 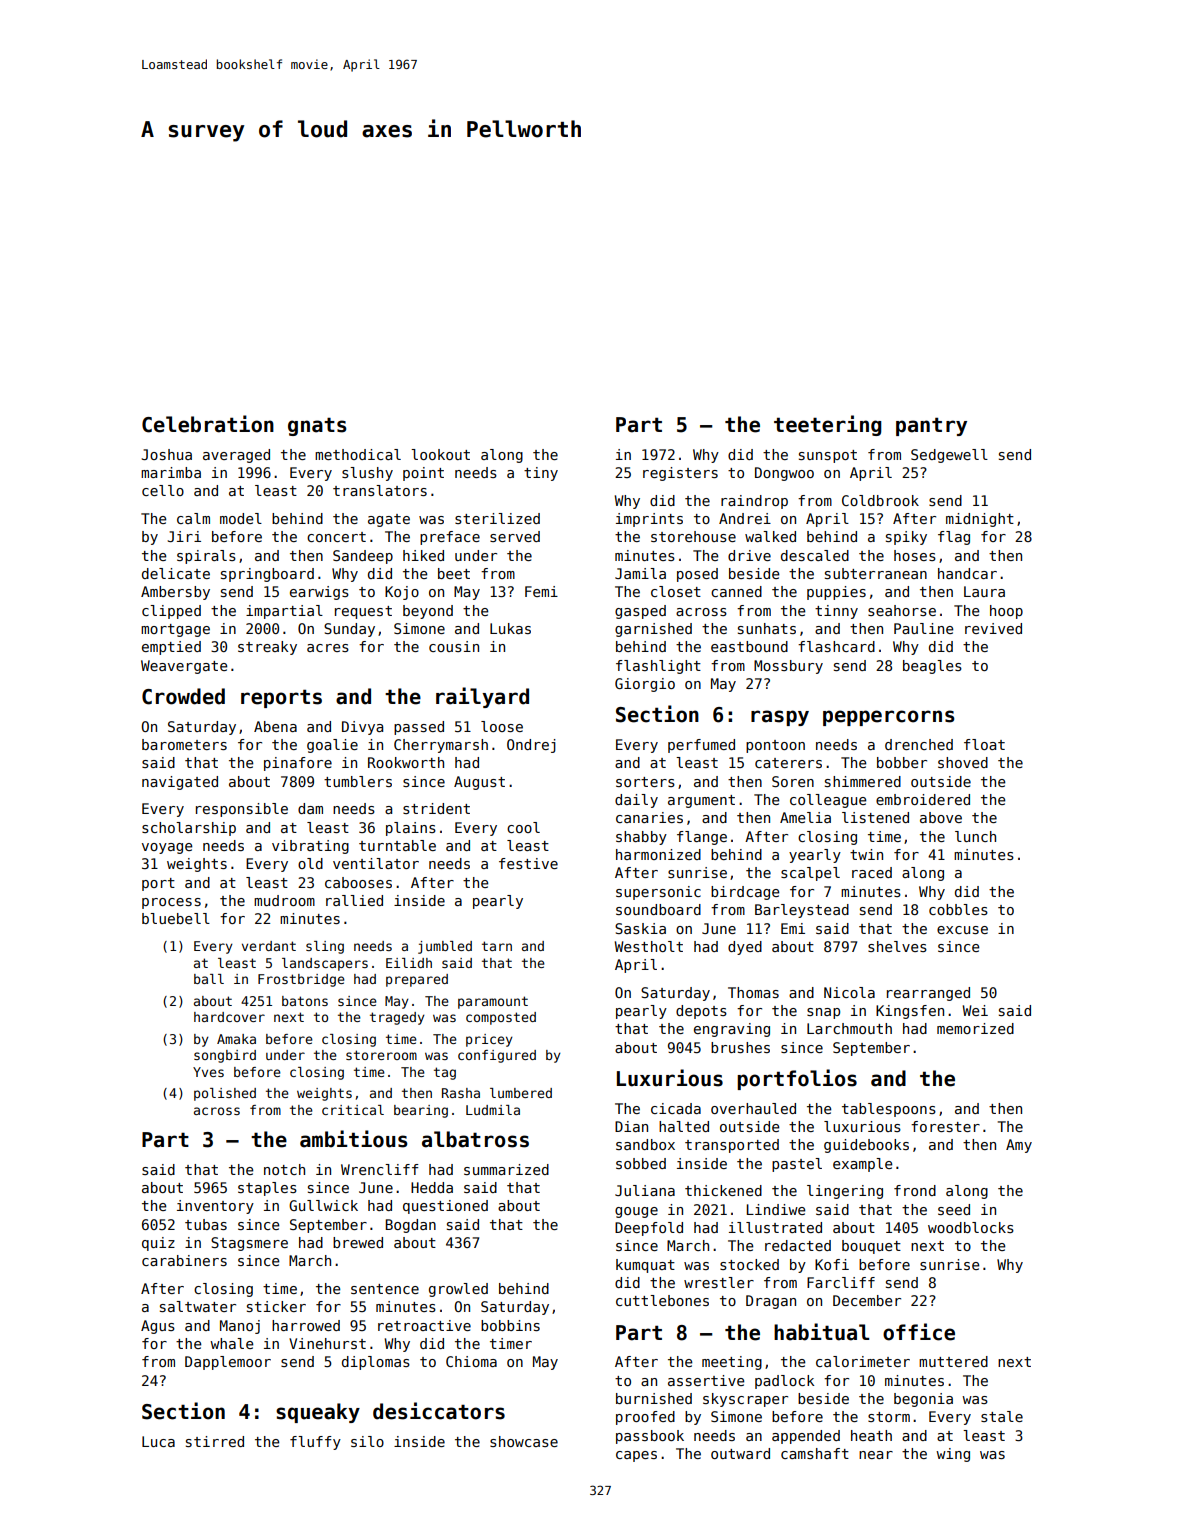 What do you see at coordinates (328, 648) in the document?
I see `acres` at bounding box center [328, 648].
